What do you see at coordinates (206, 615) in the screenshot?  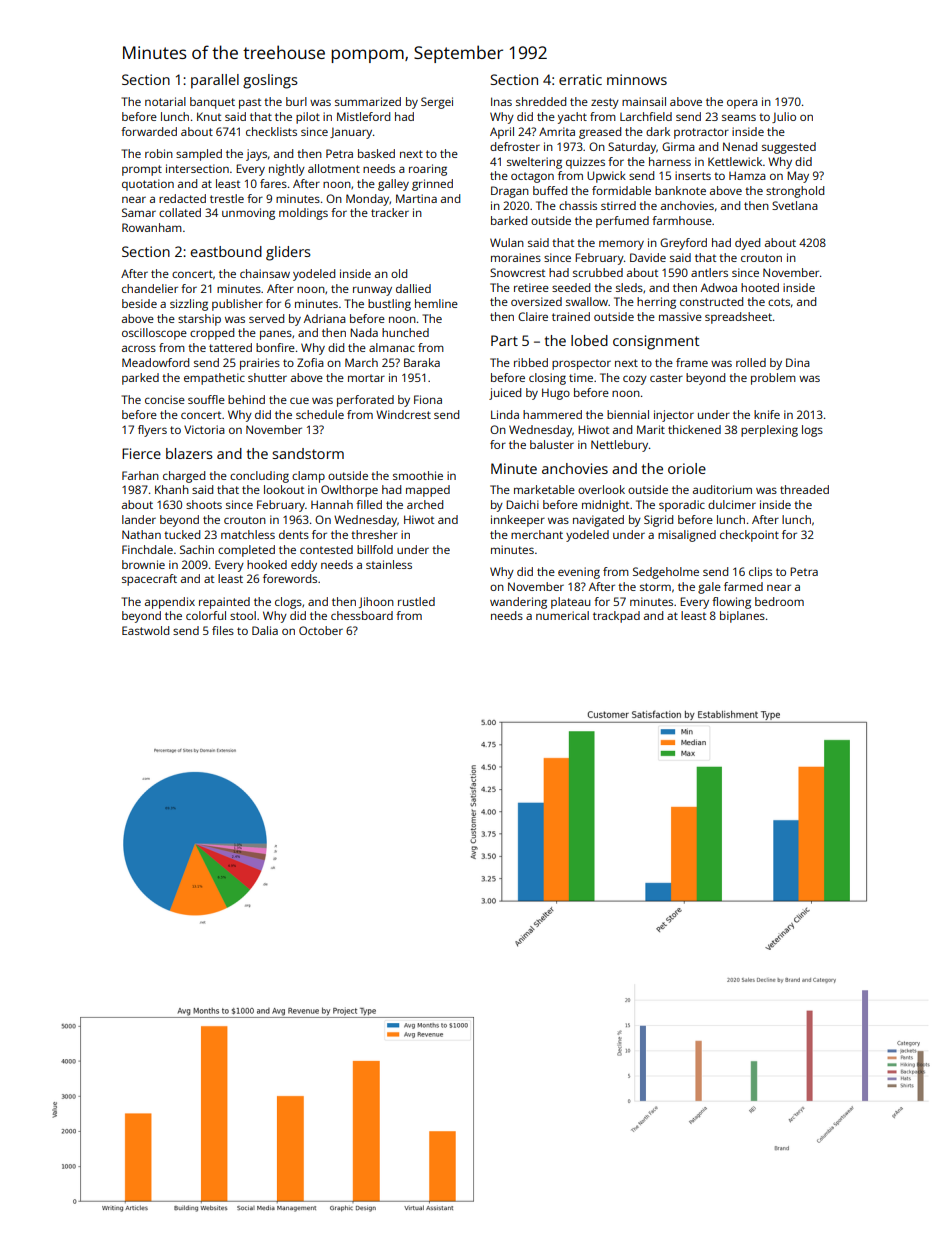 I see `colorful` at bounding box center [206, 615].
